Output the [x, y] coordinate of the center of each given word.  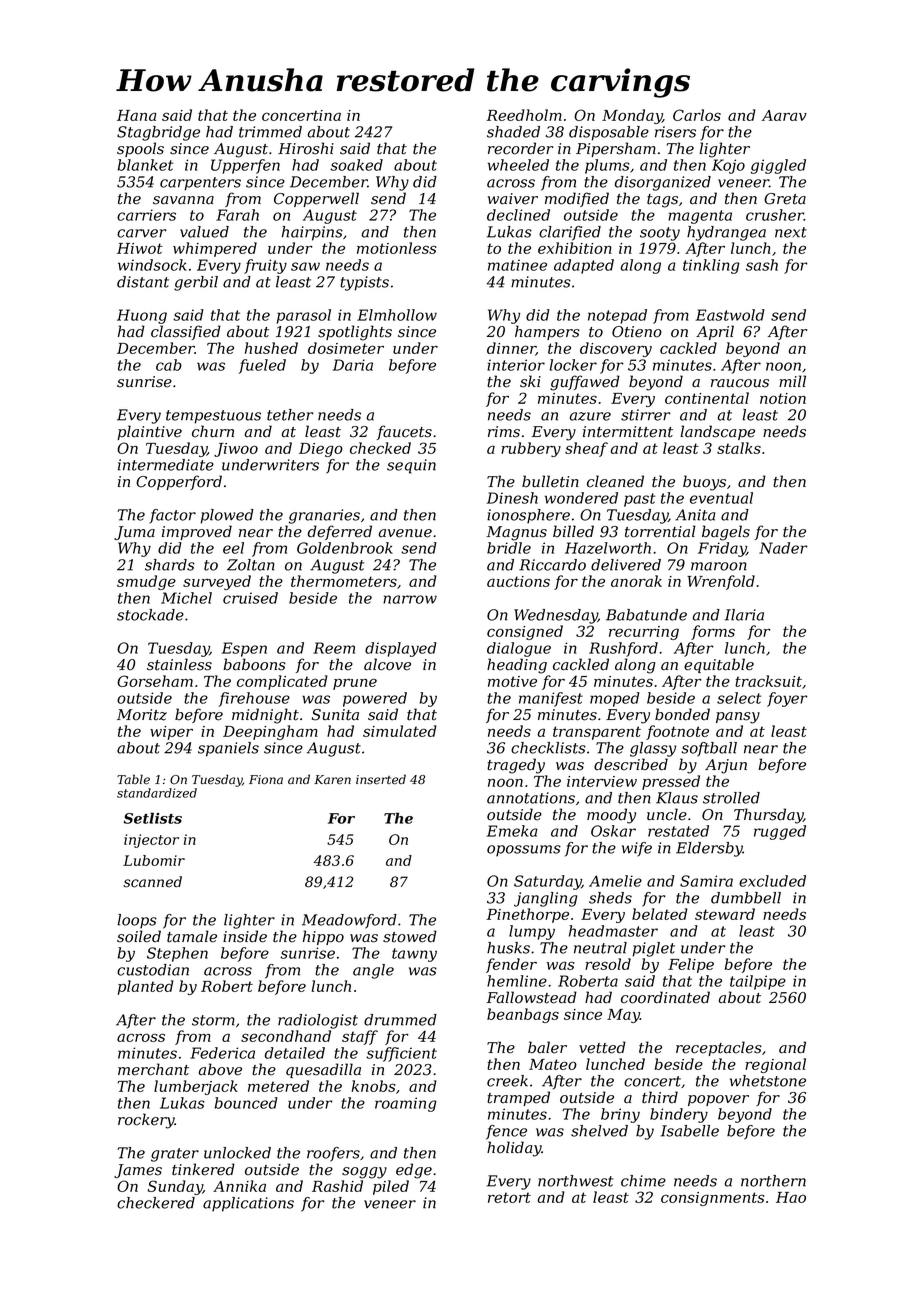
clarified [570, 233]
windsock [152, 265]
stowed [410, 936]
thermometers [344, 581]
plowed [227, 516]
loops [137, 921]
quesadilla [323, 1070]
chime [643, 1181]
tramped [518, 1098]
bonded [682, 714]
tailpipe [758, 982]
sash [762, 265]
